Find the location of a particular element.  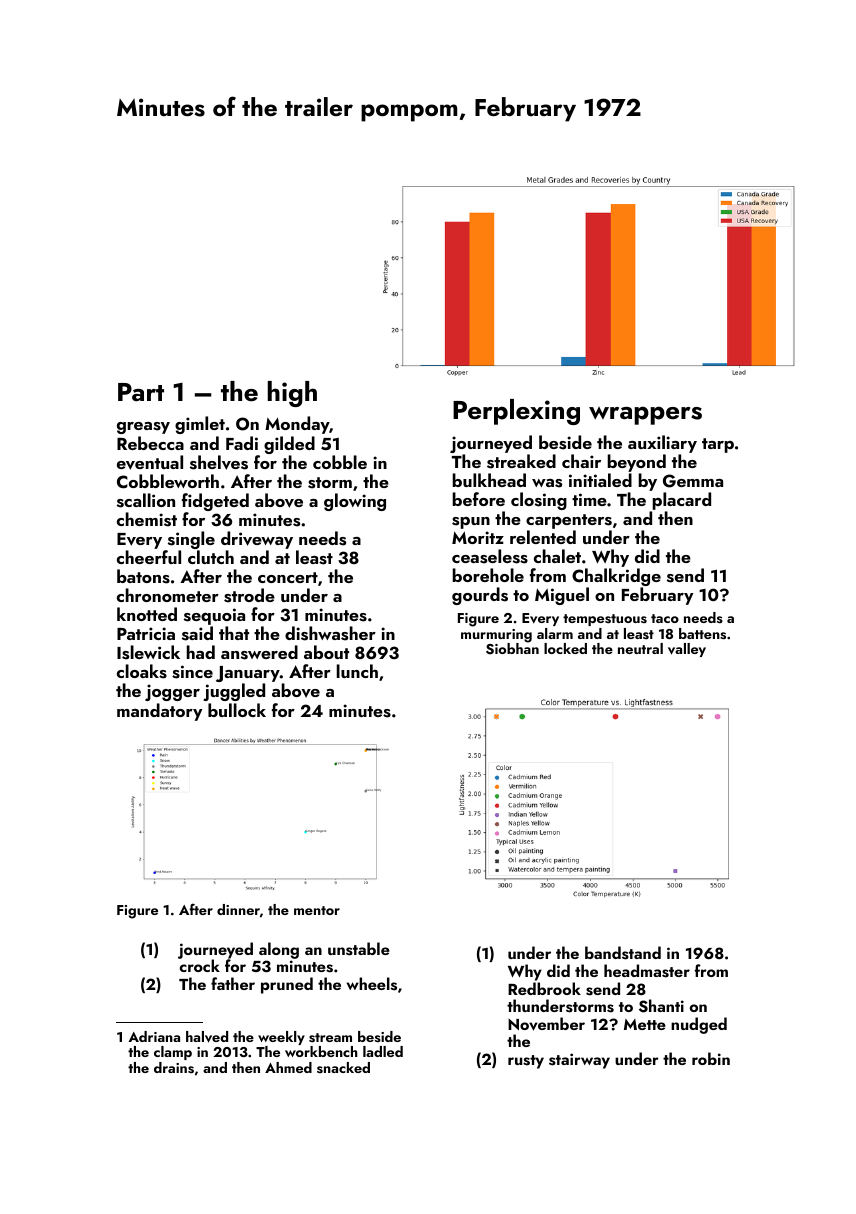

Perplexing is located at coordinates (516, 412).
